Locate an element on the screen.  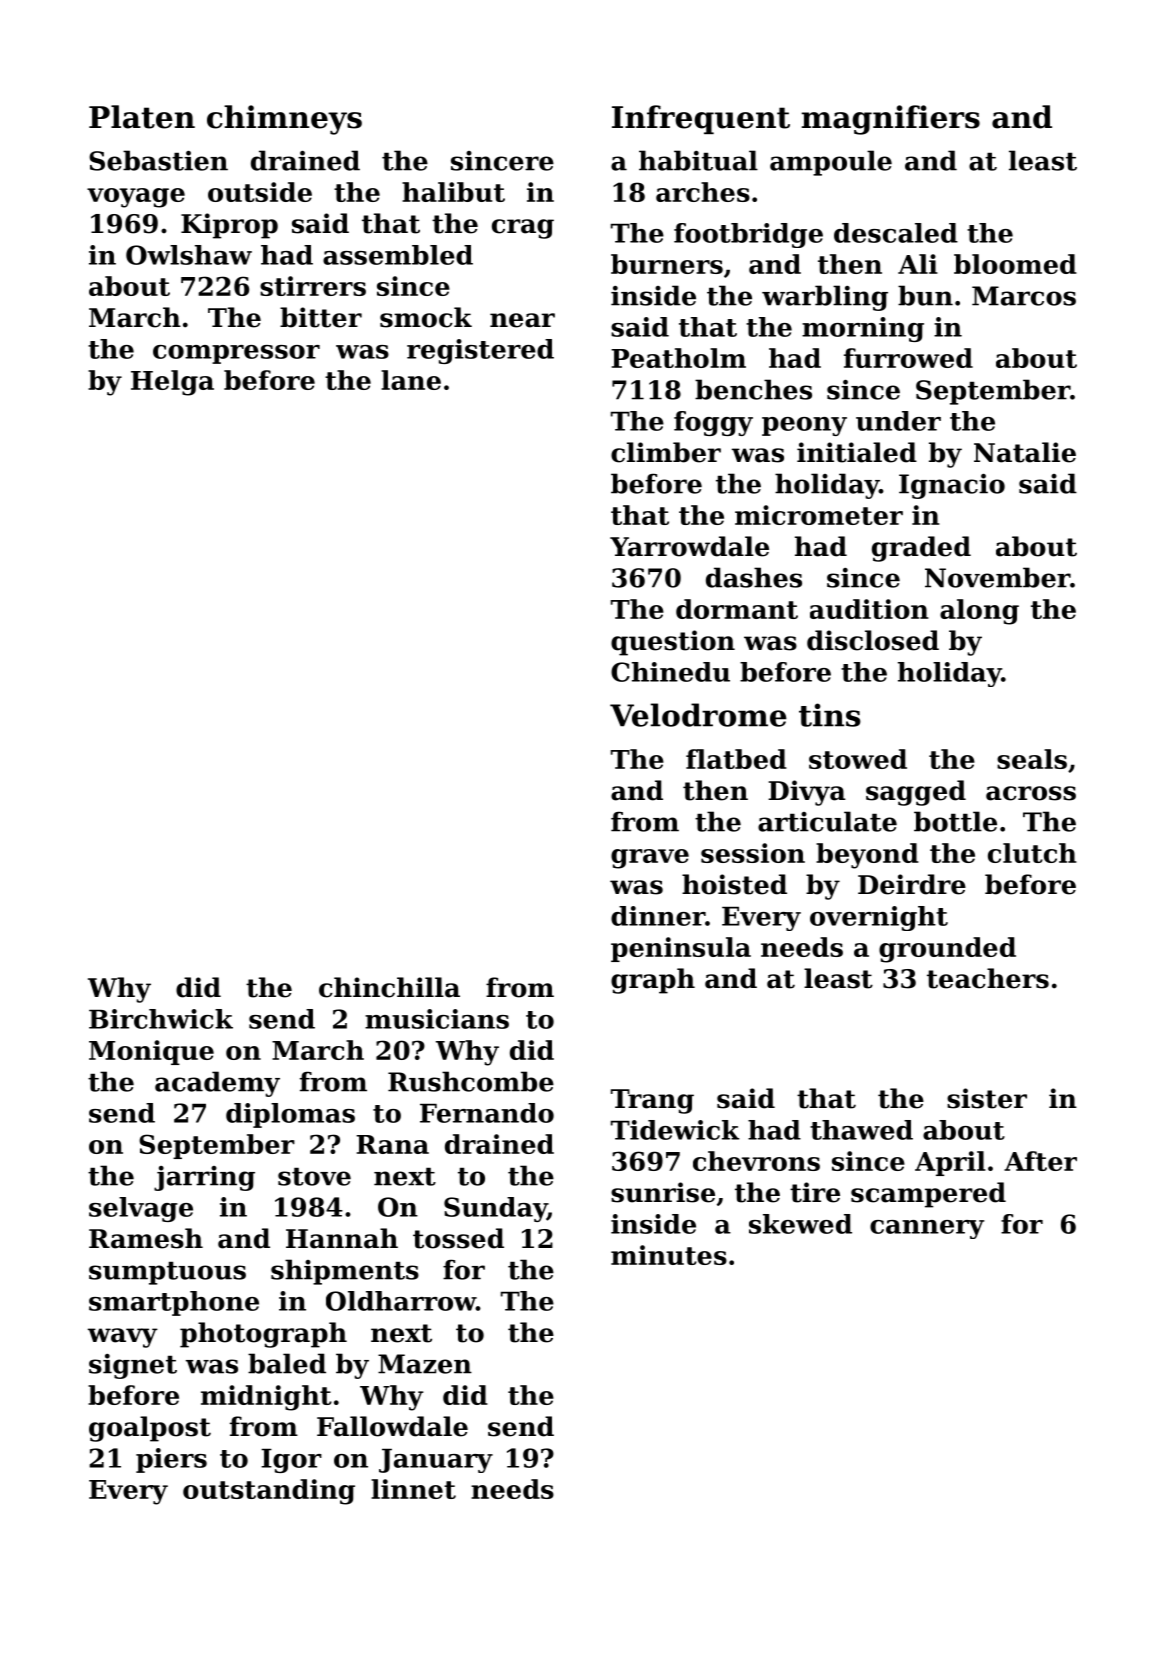
sagged is located at coordinates (916, 793).
